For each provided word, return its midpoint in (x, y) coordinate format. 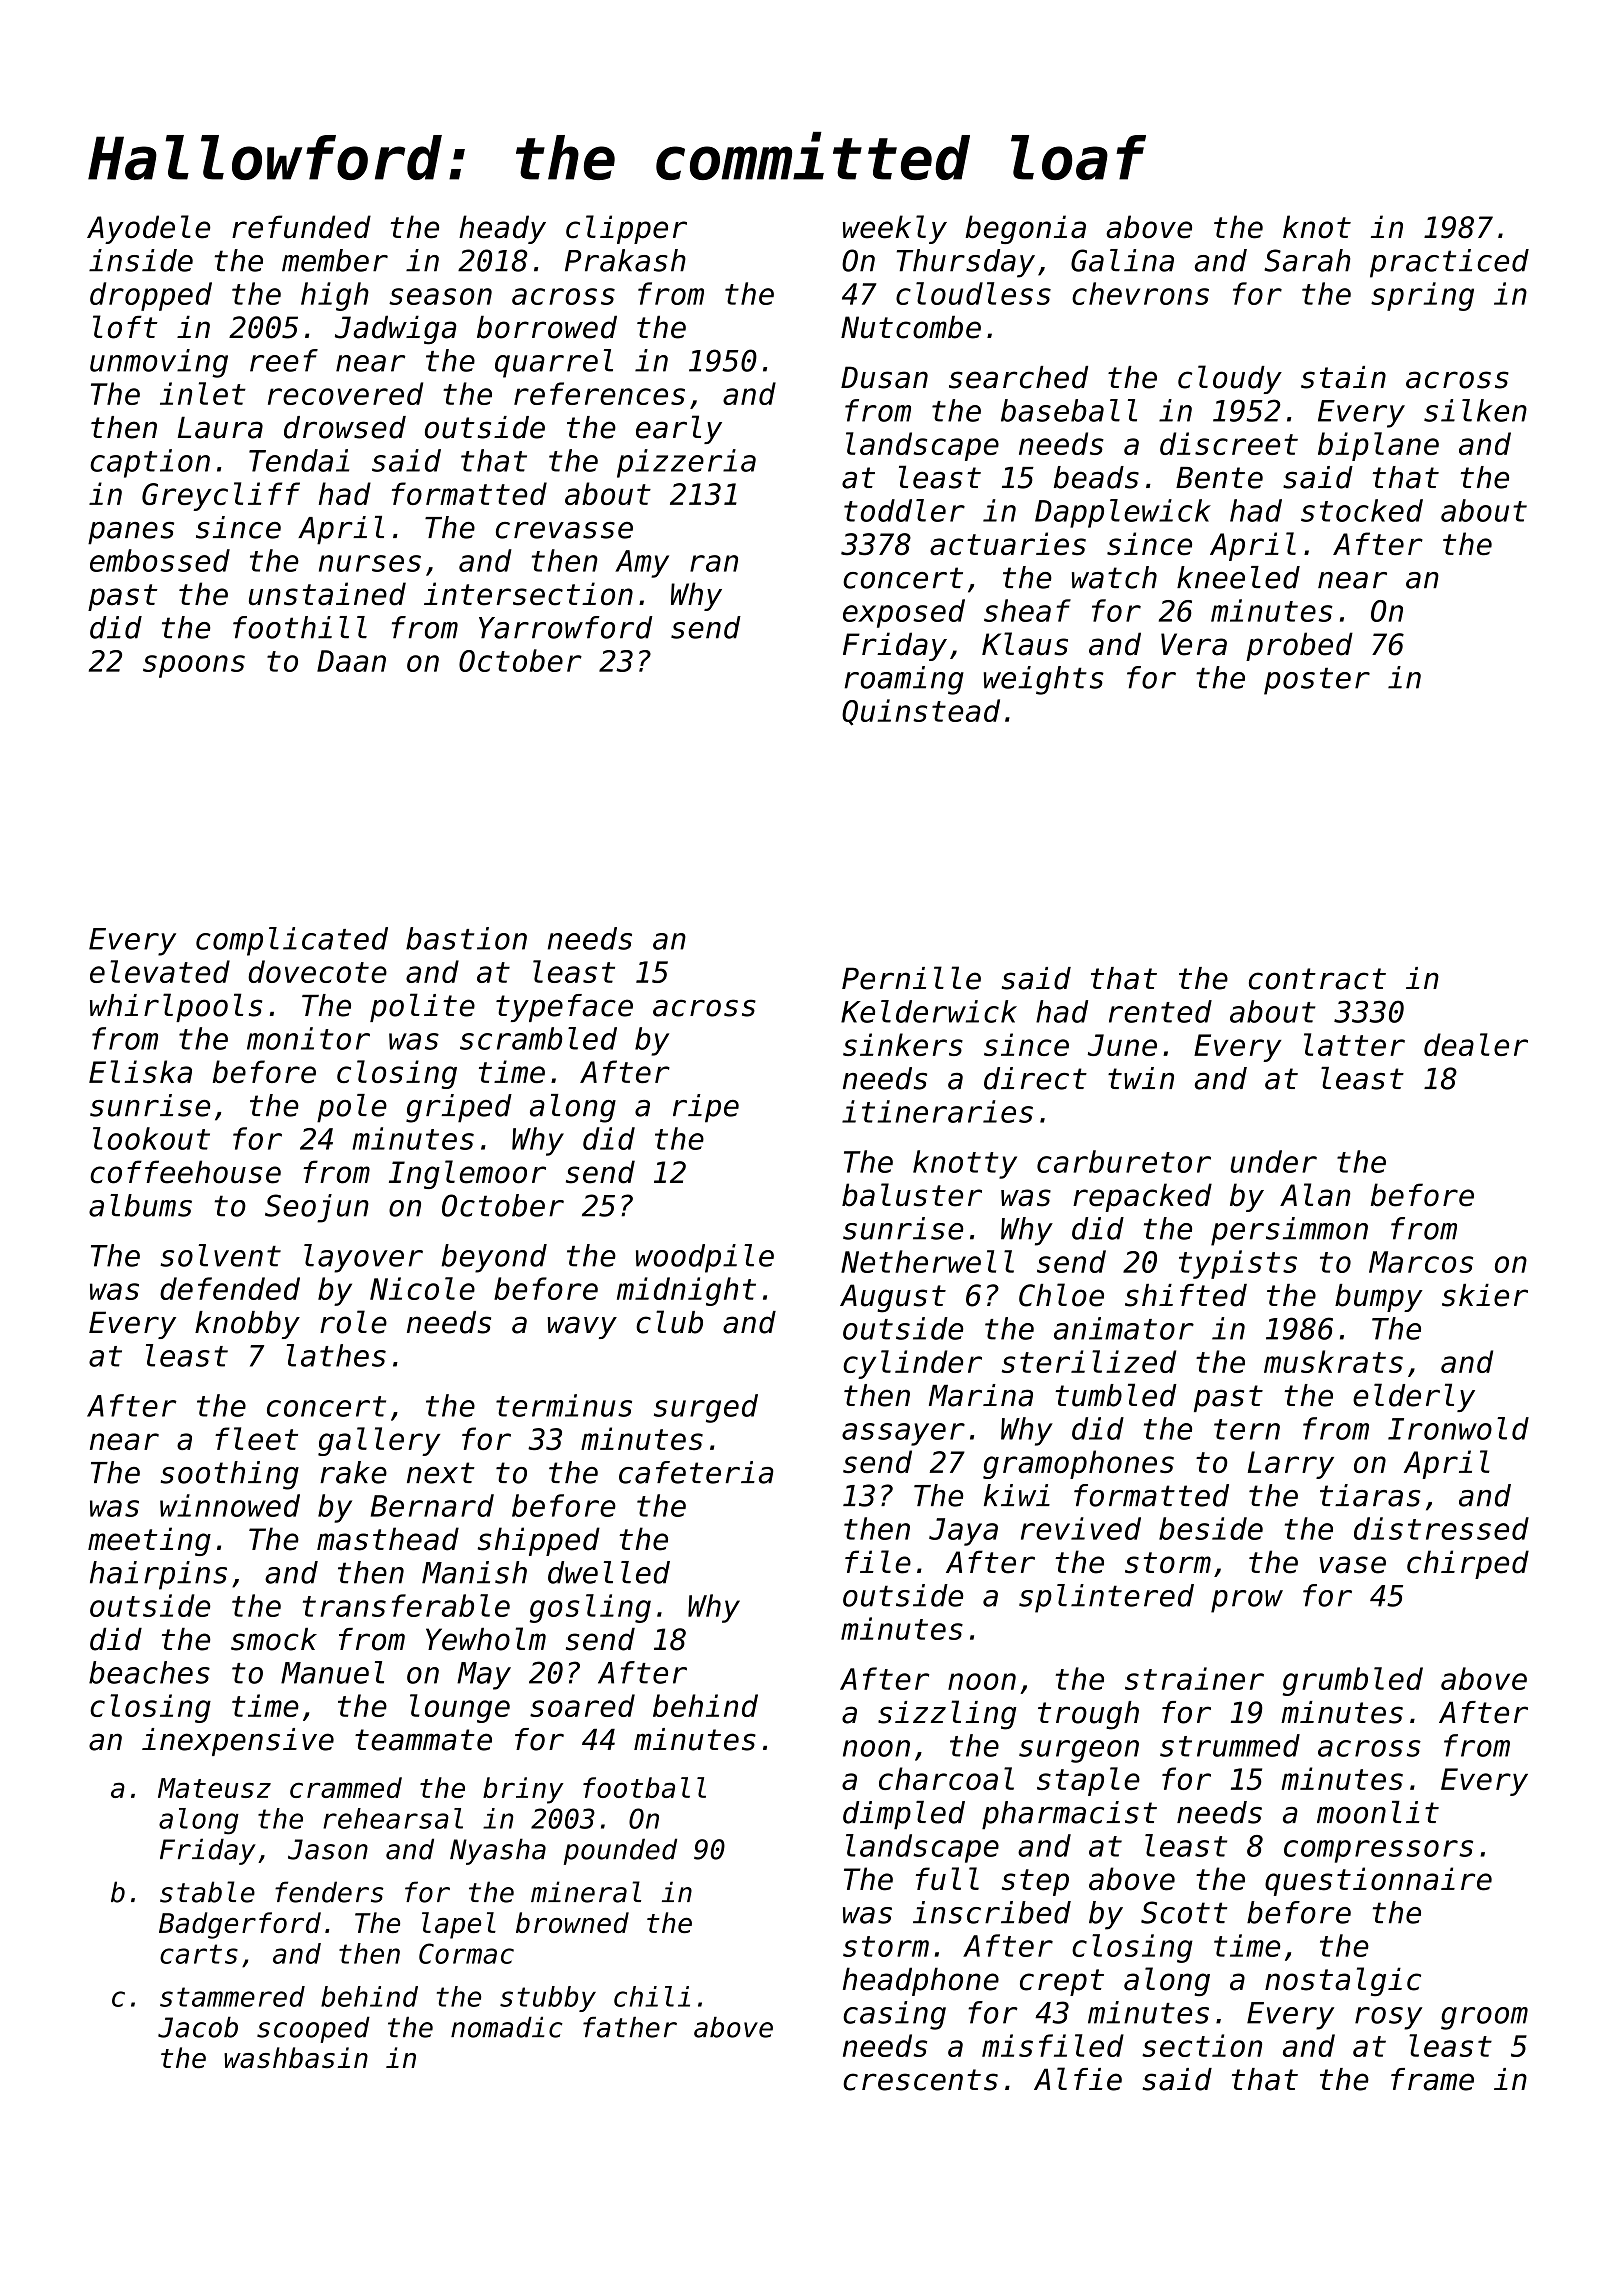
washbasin (296, 2058)
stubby (548, 1999)
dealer (1476, 1044)
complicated (292, 941)
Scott (1184, 1912)
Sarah (1307, 260)
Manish (474, 1572)
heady (502, 229)
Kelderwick (929, 1011)
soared (582, 1705)
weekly (895, 229)
